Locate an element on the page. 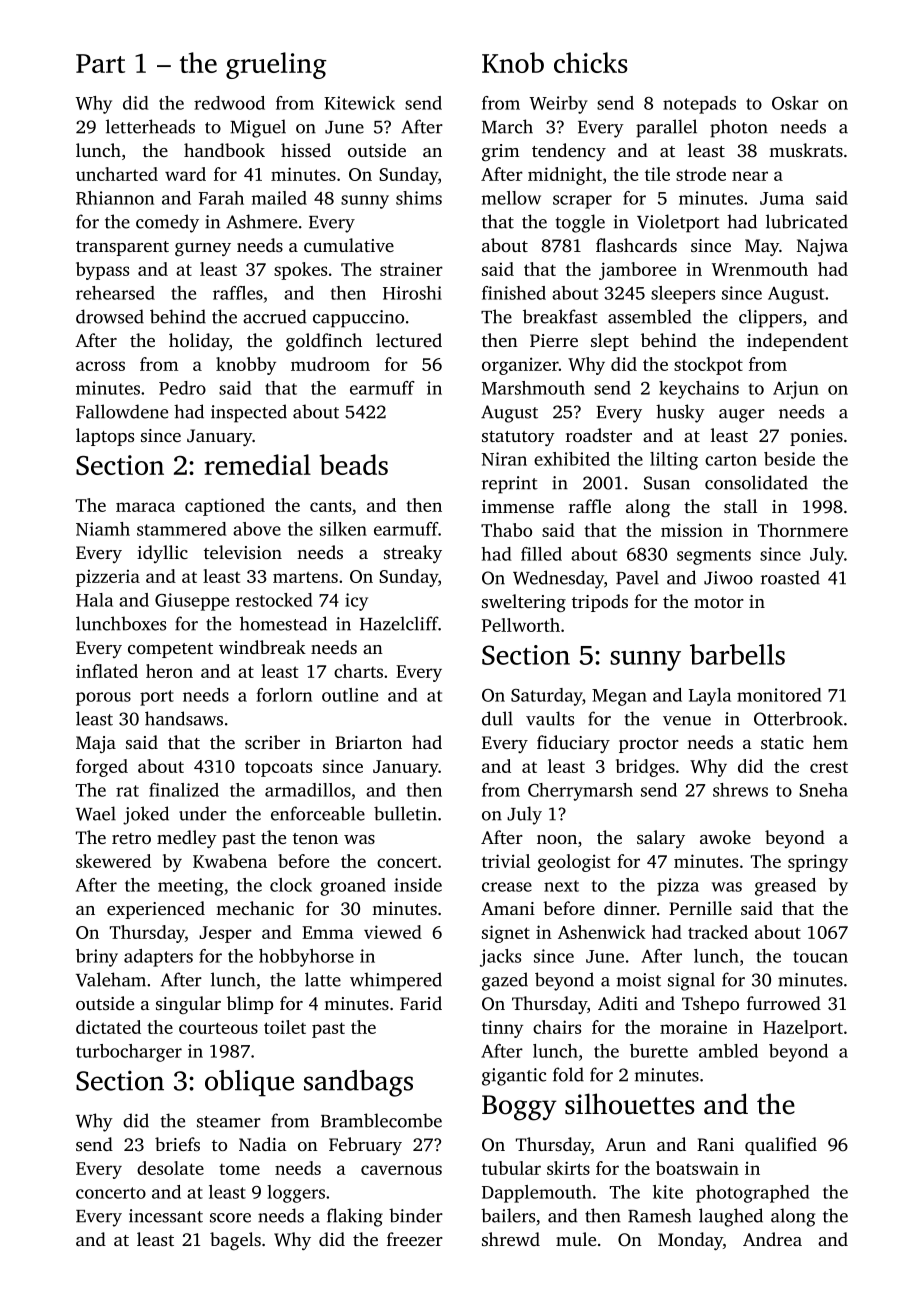 This image has width=924, height=1314. Part is located at coordinates (100, 63).
